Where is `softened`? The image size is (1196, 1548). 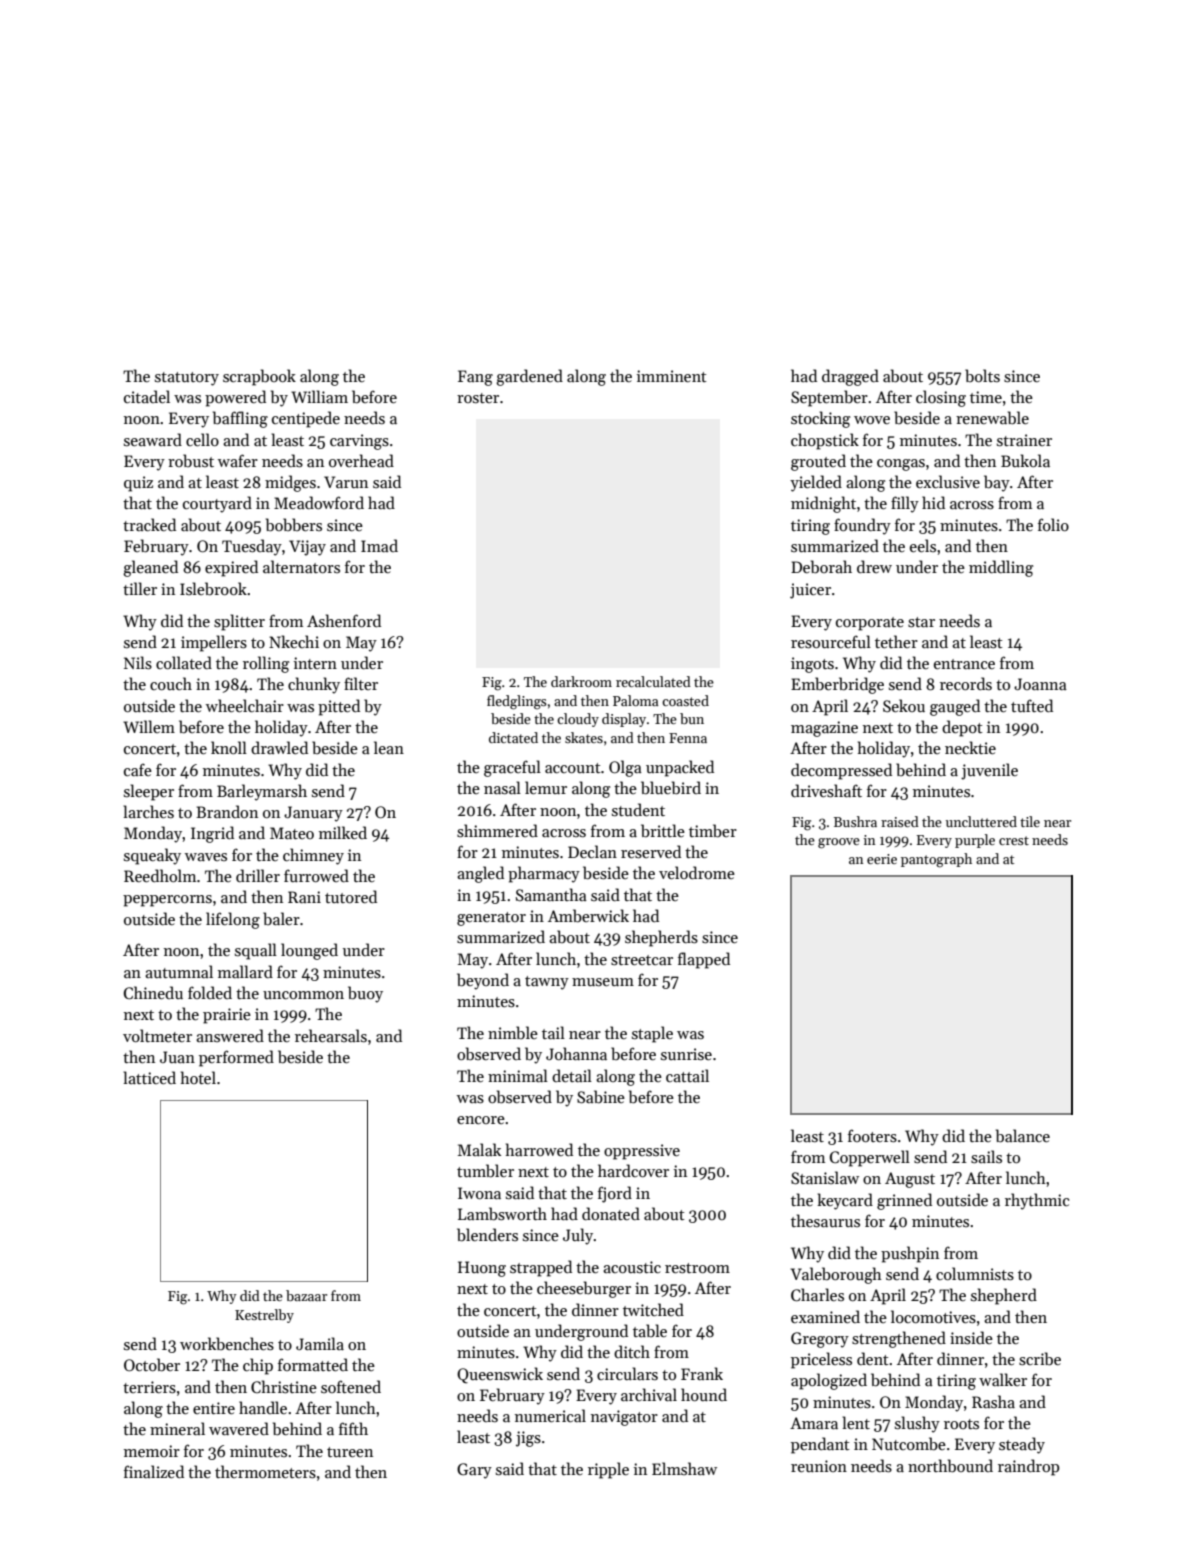 softened is located at coordinates (351, 1386).
